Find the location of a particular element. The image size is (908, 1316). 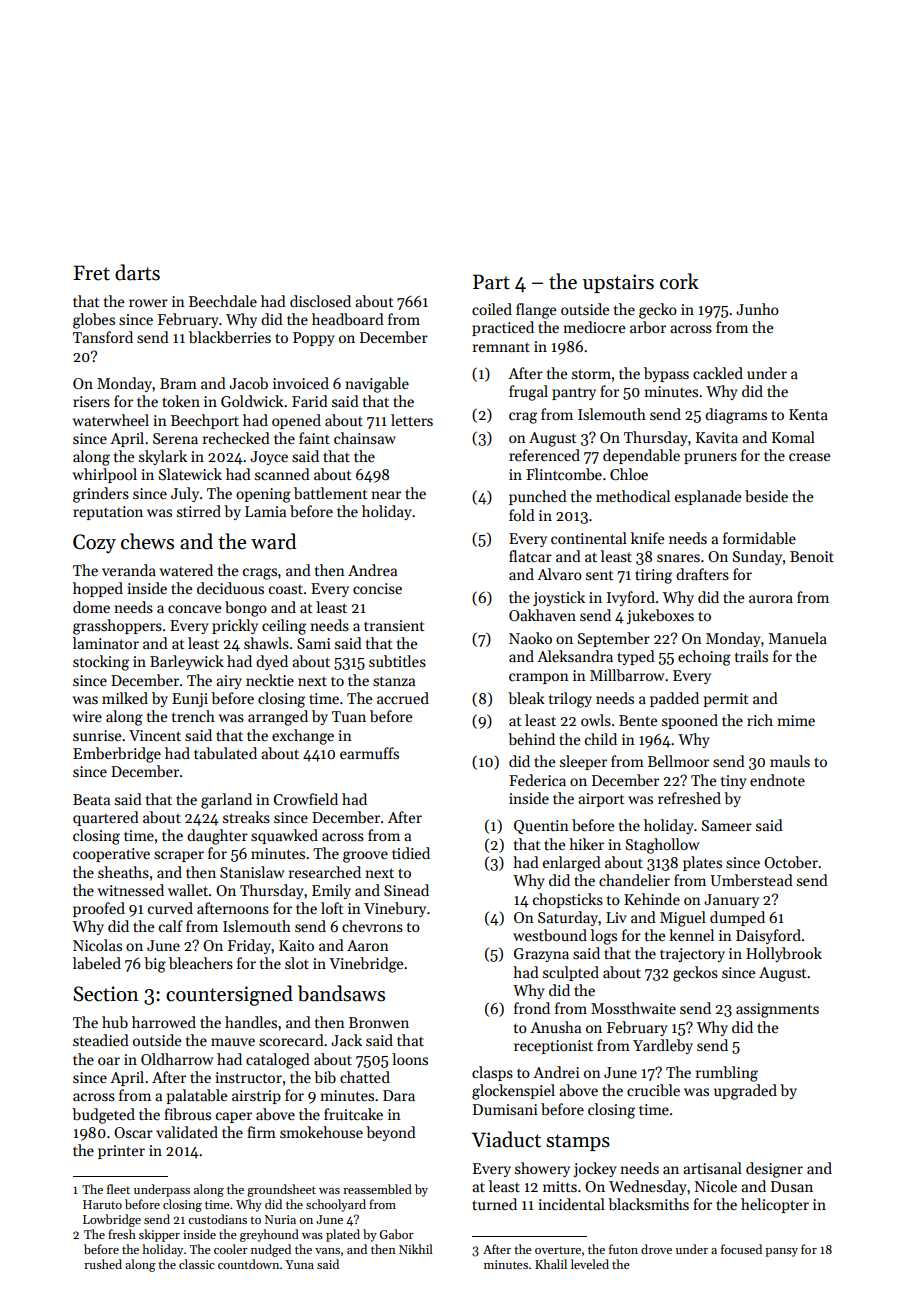

Oldharrow is located at coordinates (177, 1059).
